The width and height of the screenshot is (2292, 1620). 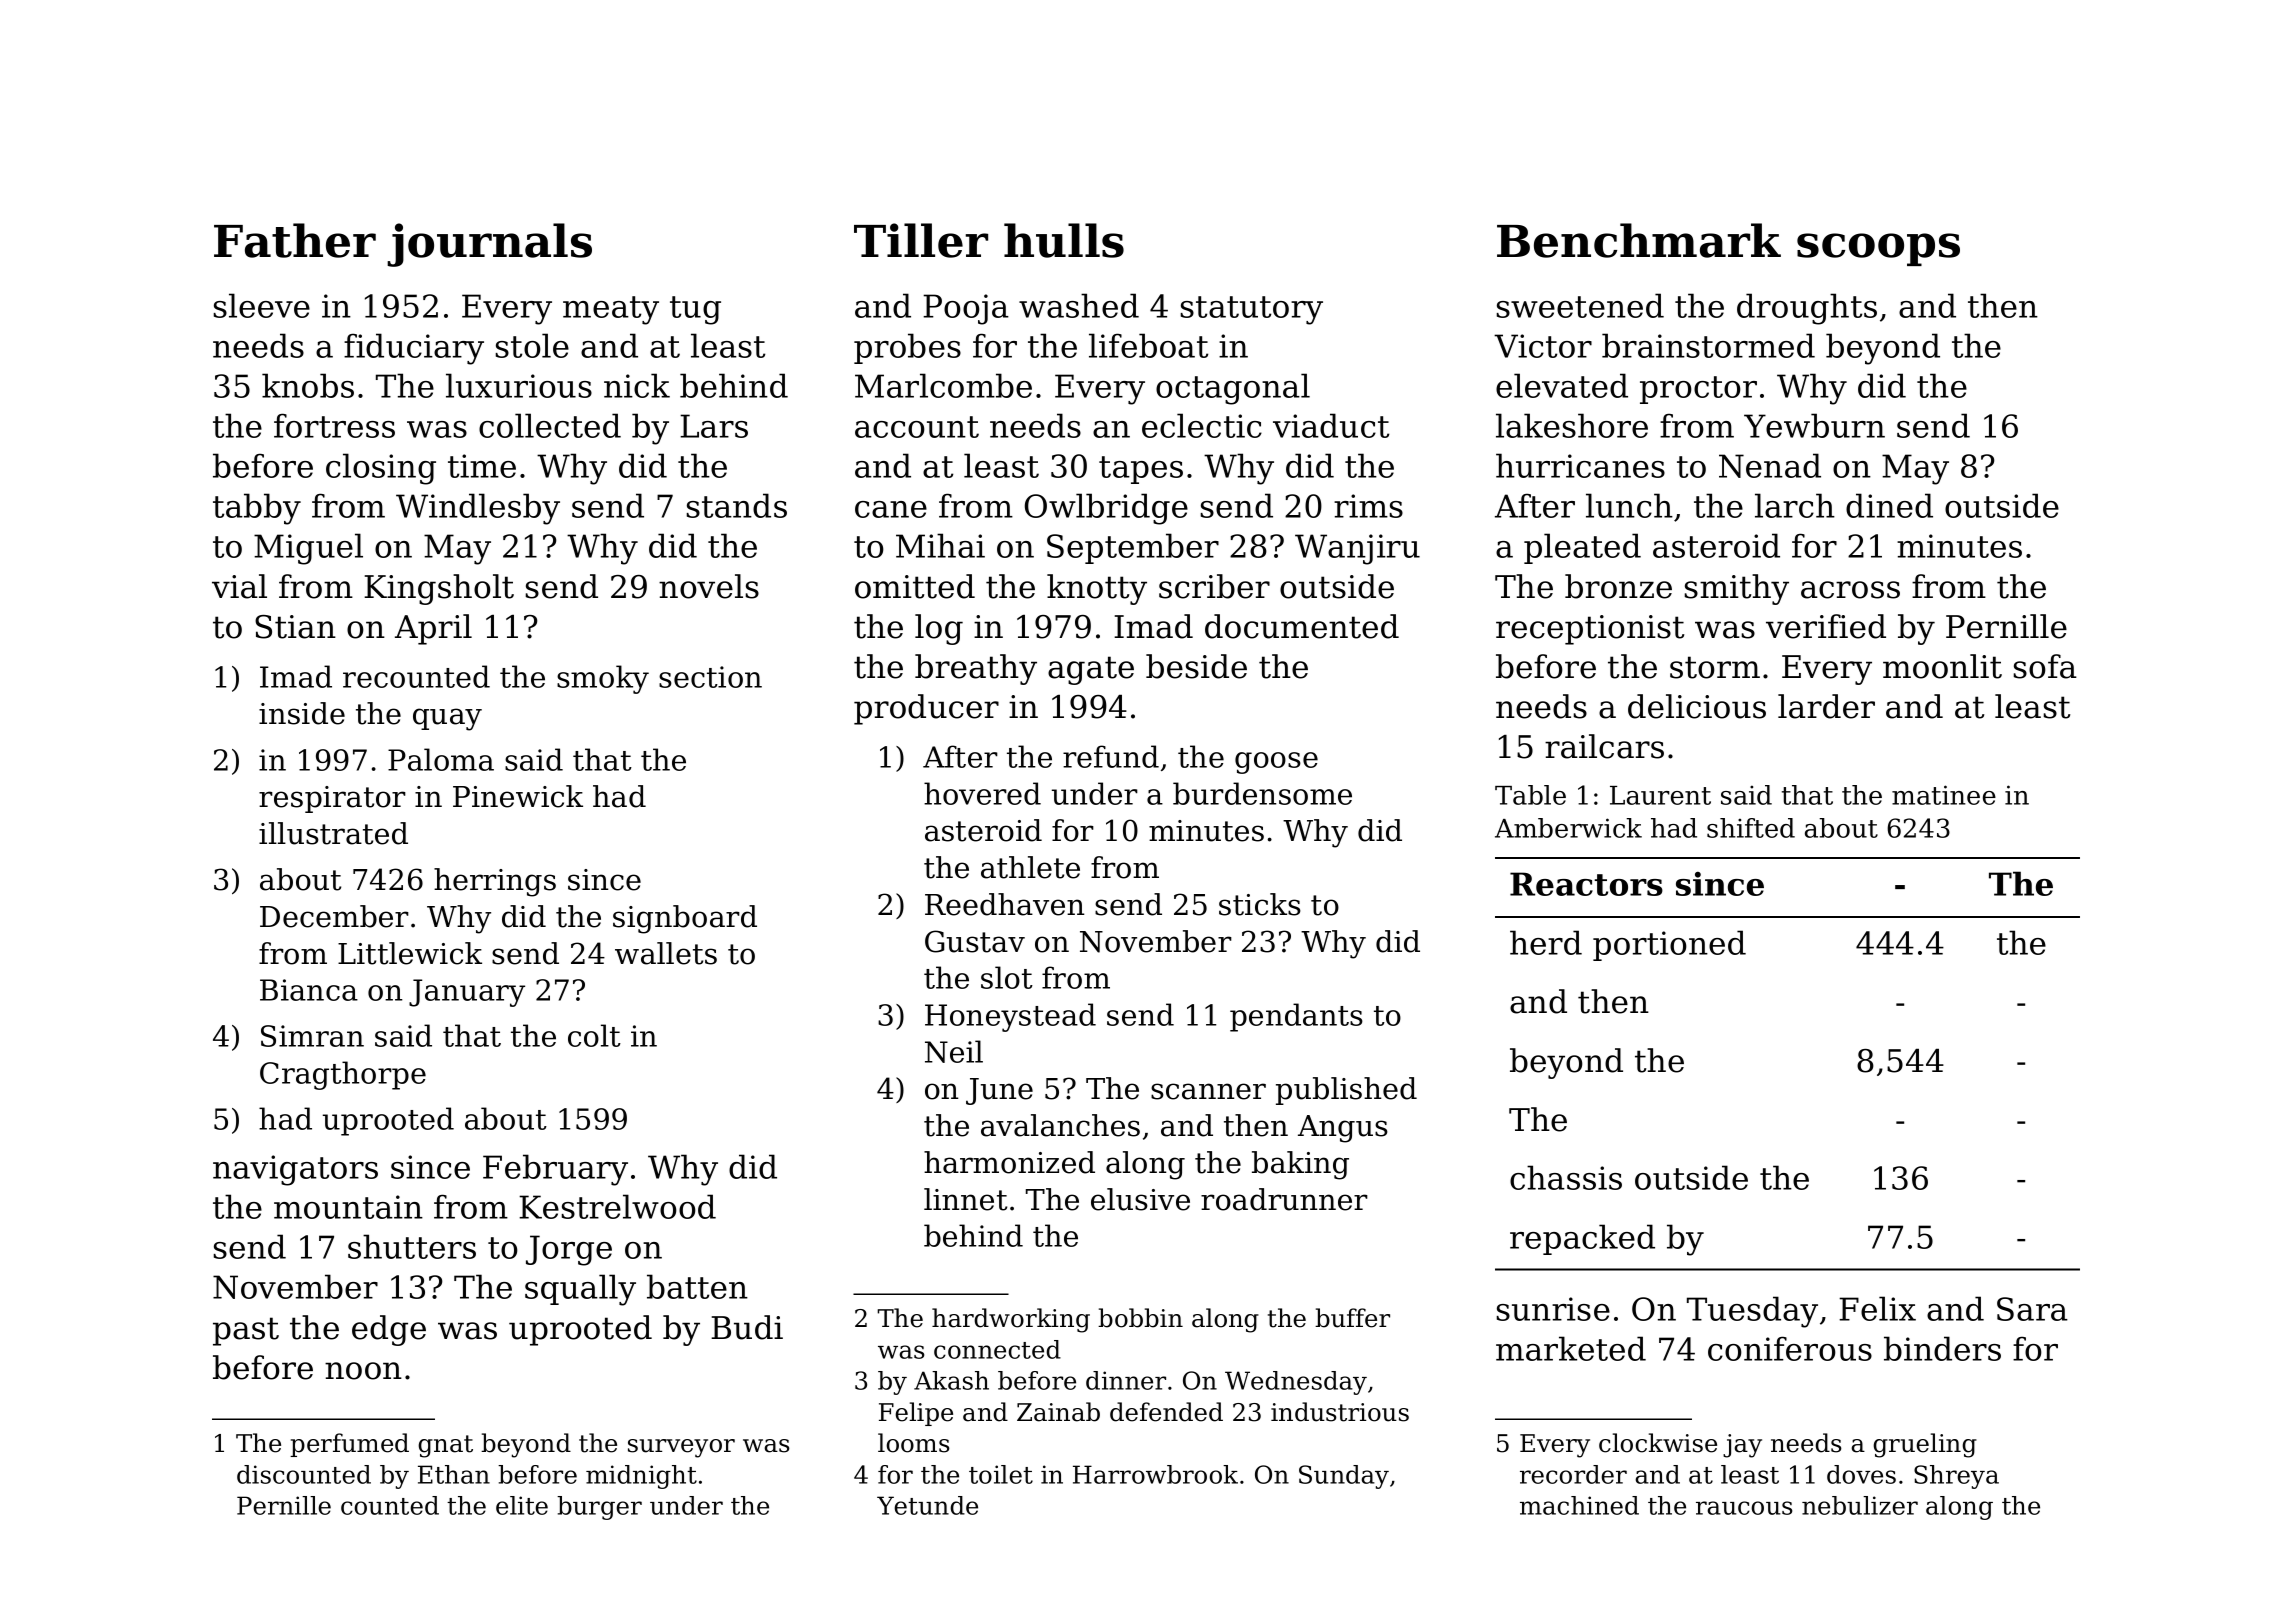 I want to click on portioned, so click(x=1669, y=945).
